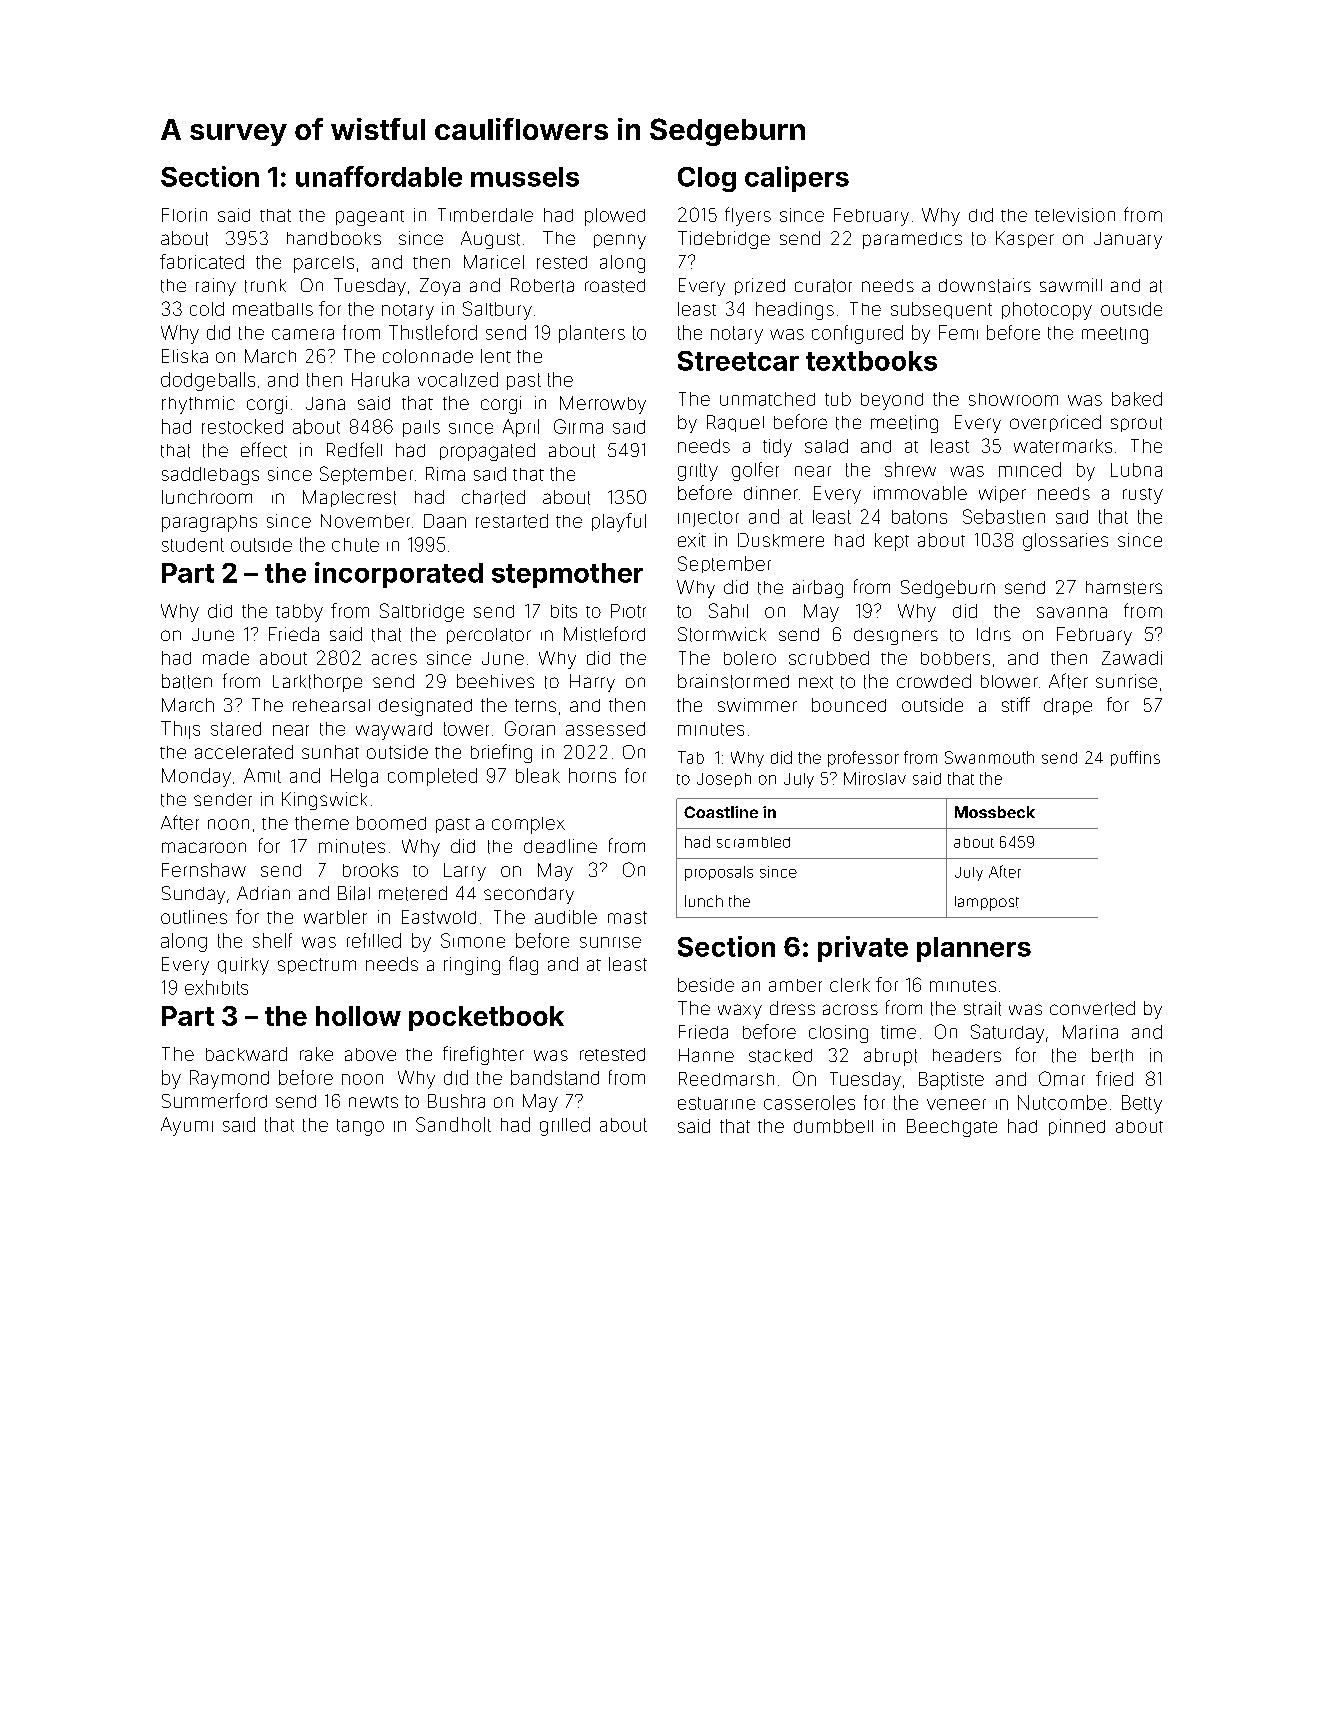 This page has height=1713, width=1324. What do you see at coordinates (299, 613) in the page?
I see `tabby` at bounding box center [299, 613].
